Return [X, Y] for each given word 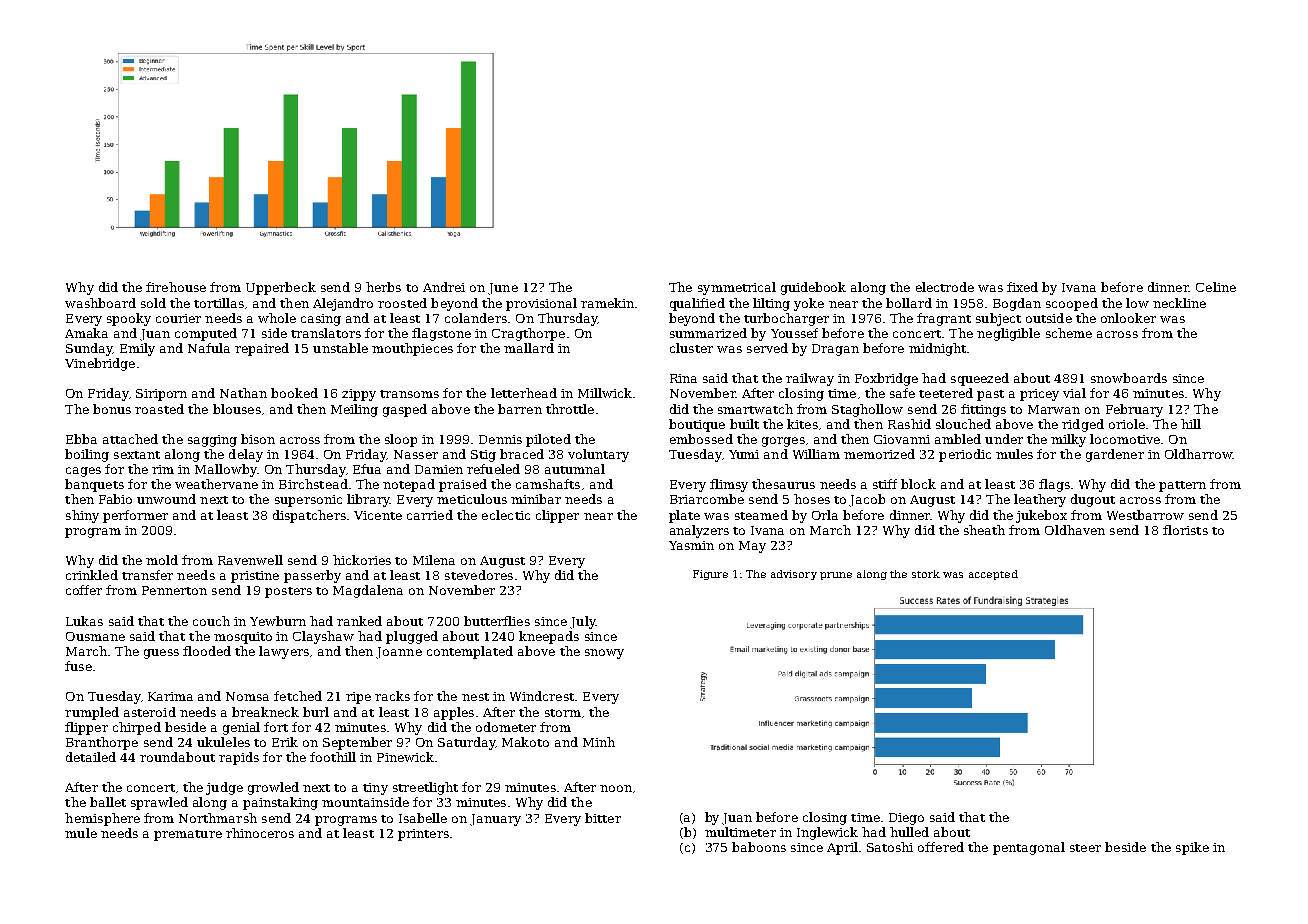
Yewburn [278, 621]
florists [1185, 530]
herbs [383, 287]
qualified [697, 304]
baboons [759, 847]
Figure [710, 575]
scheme [1069, 333]
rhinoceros [260, 833]
